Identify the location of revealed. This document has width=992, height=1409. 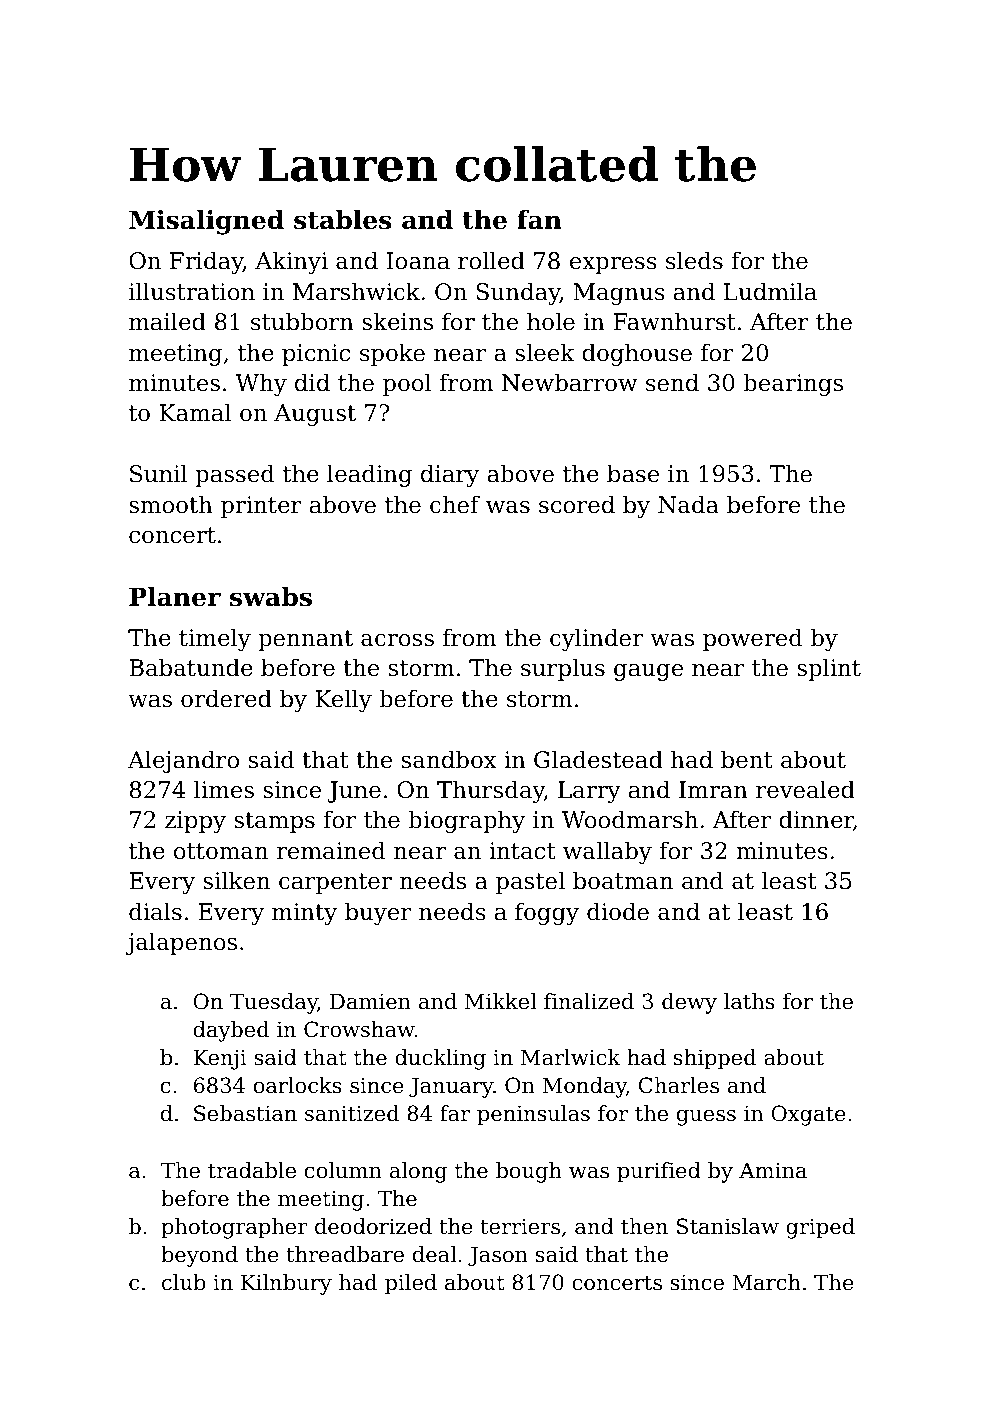
(805, 789).
